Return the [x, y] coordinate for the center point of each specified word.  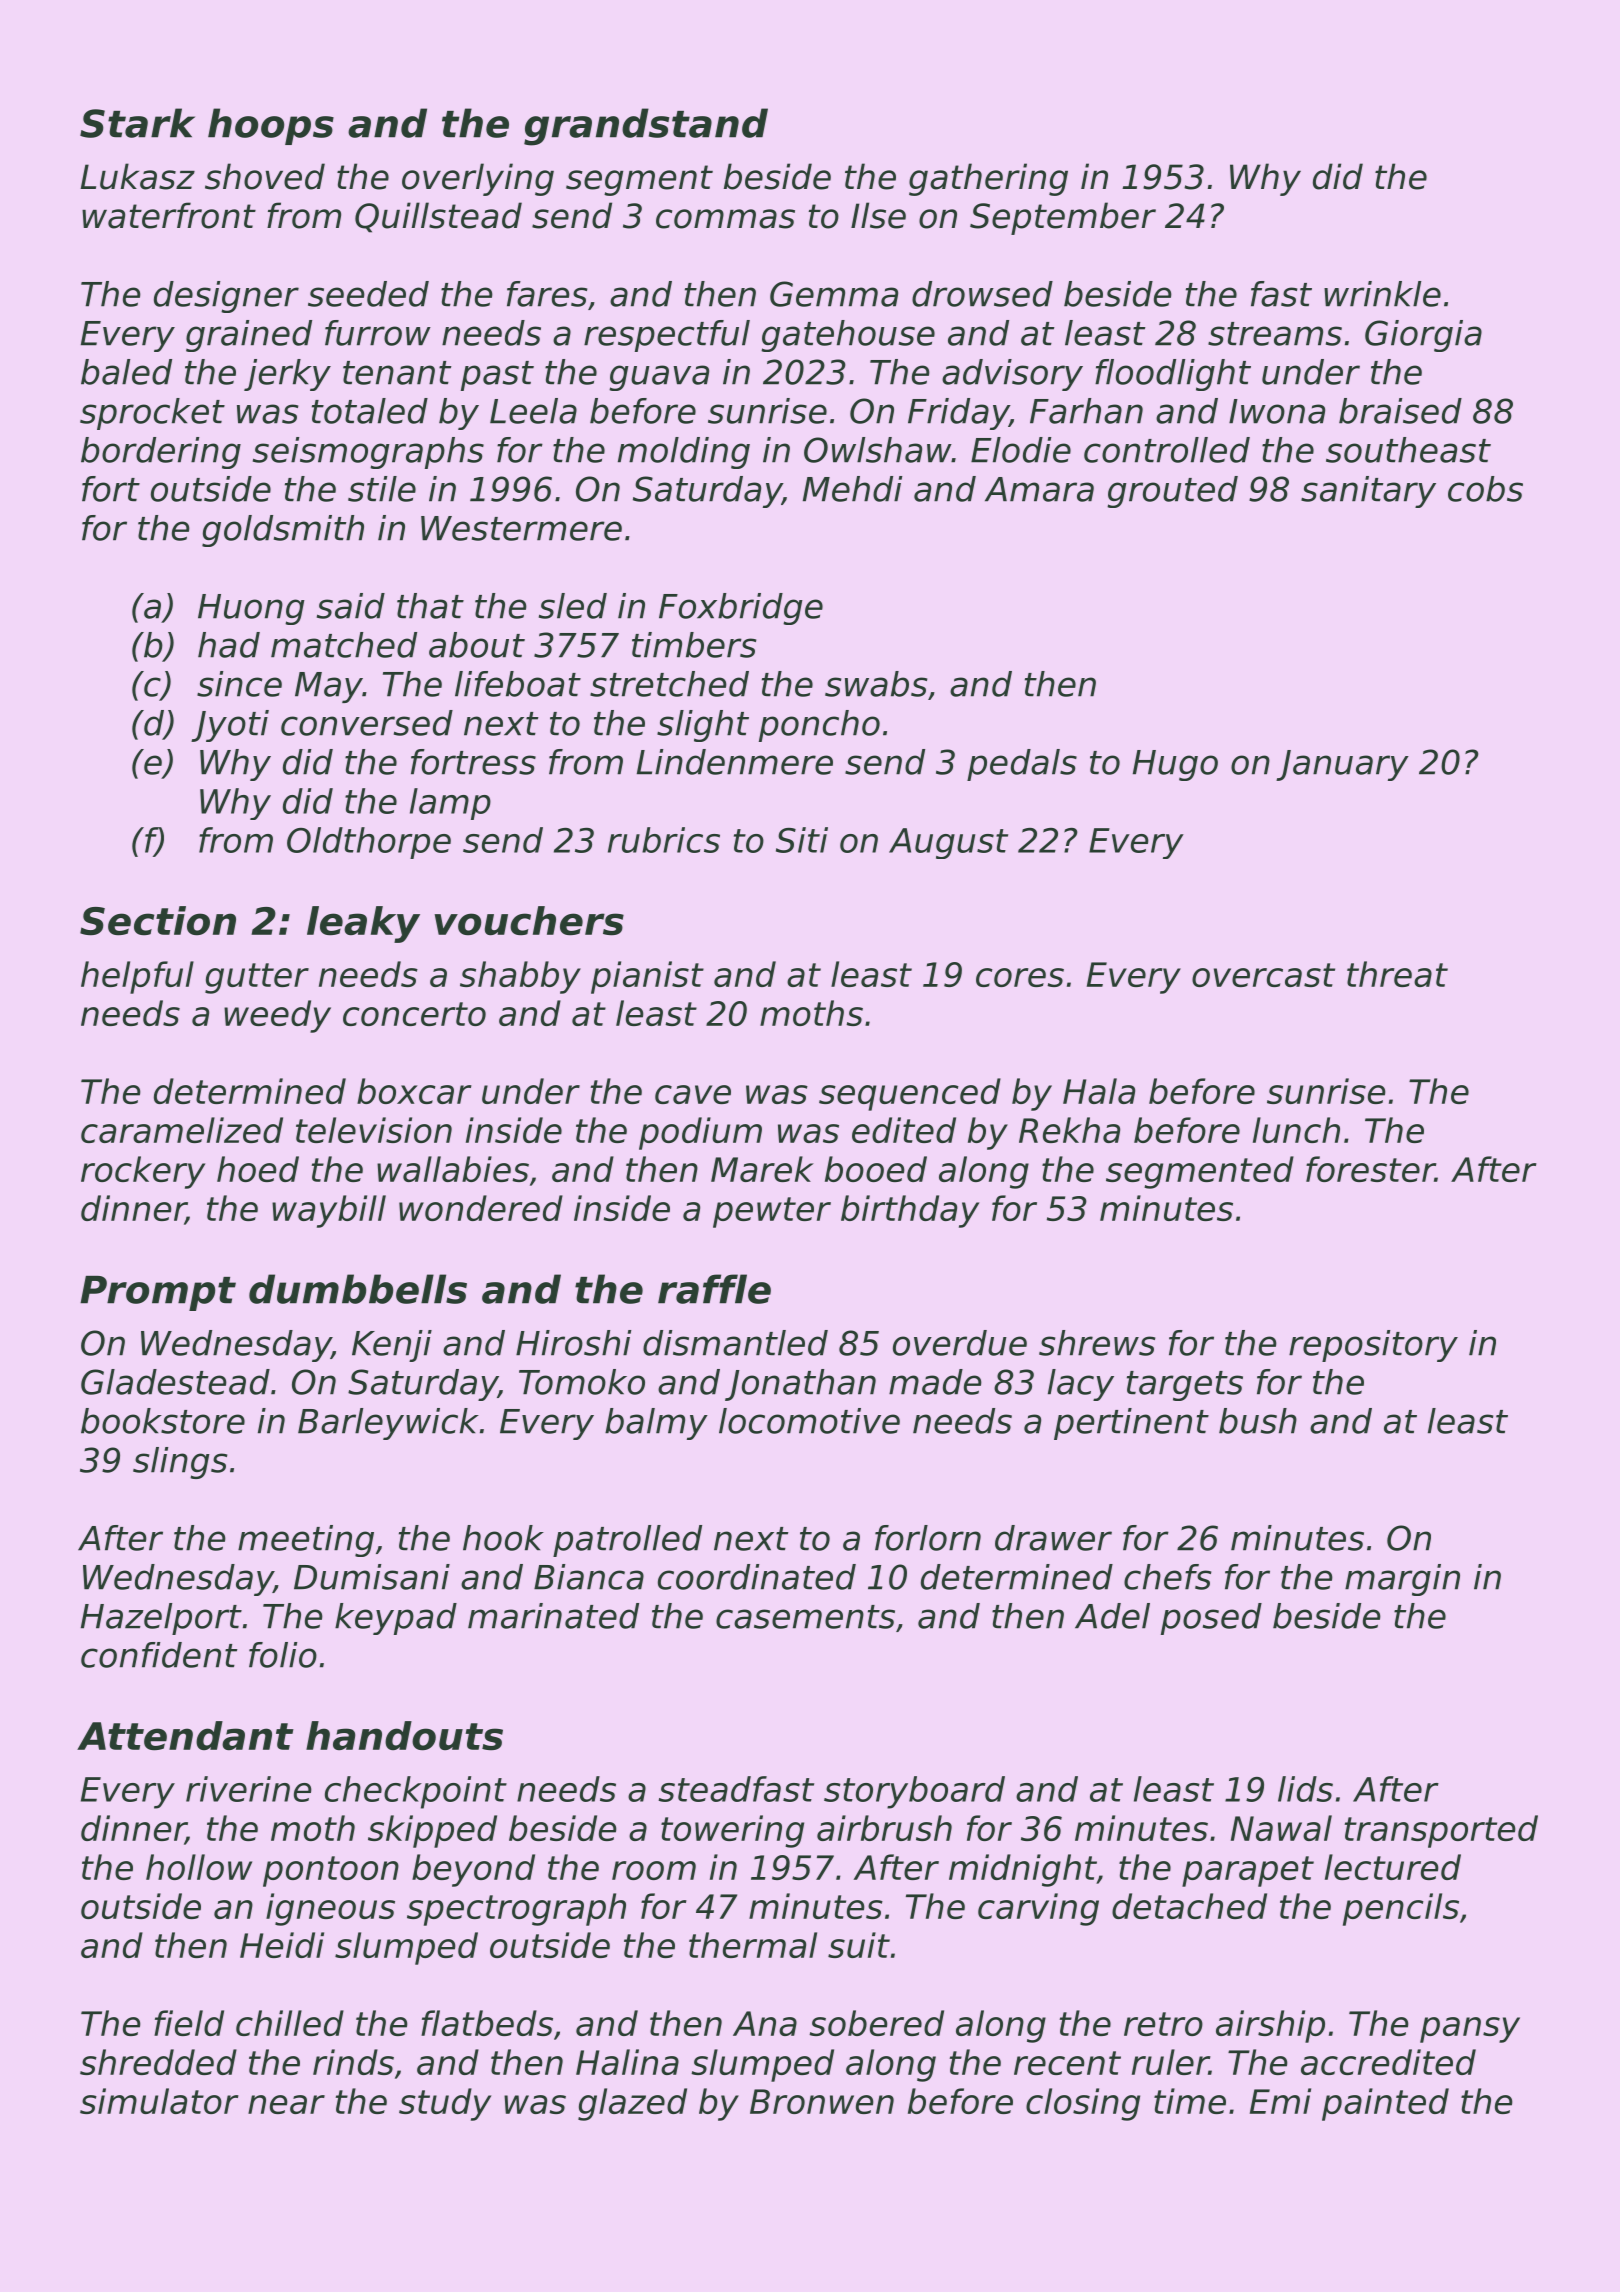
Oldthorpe [369, 843]
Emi [1280, 2101]
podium [700, 1133]
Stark [137, 123]
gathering [988, 179]
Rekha [1069, 1130]
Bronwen [822, 2101]
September [1063, 218]
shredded [158, 2062]
